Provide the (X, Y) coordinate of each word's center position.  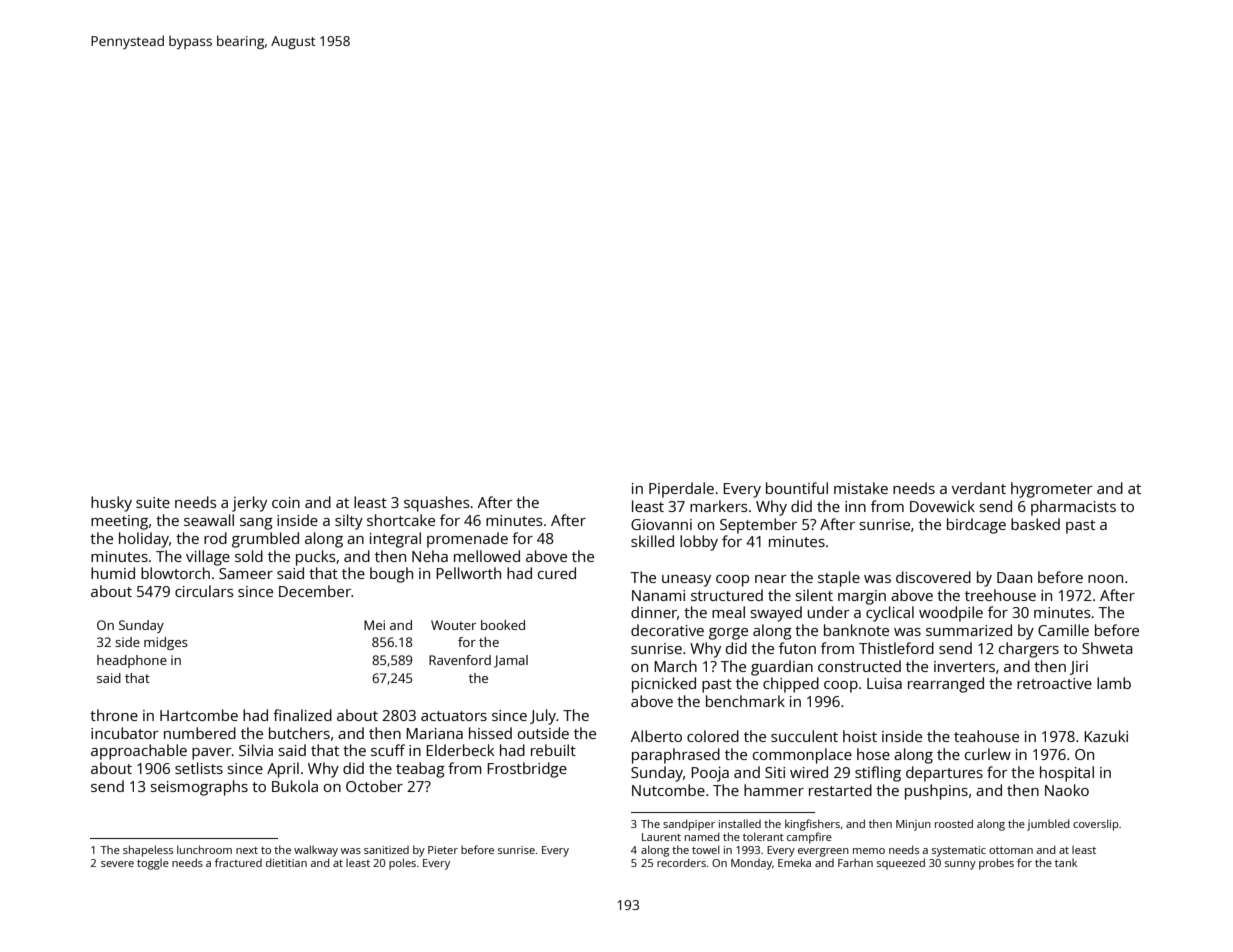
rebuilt (553, 750)
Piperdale (681, 490)
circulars (204, 591)
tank (1066, 862)
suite (153, 502)
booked (503, 625)
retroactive (1054, 683)
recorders (681, 862)
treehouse (1000, 595)
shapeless (148, 851)
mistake (861, 488)
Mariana (434, 733)
